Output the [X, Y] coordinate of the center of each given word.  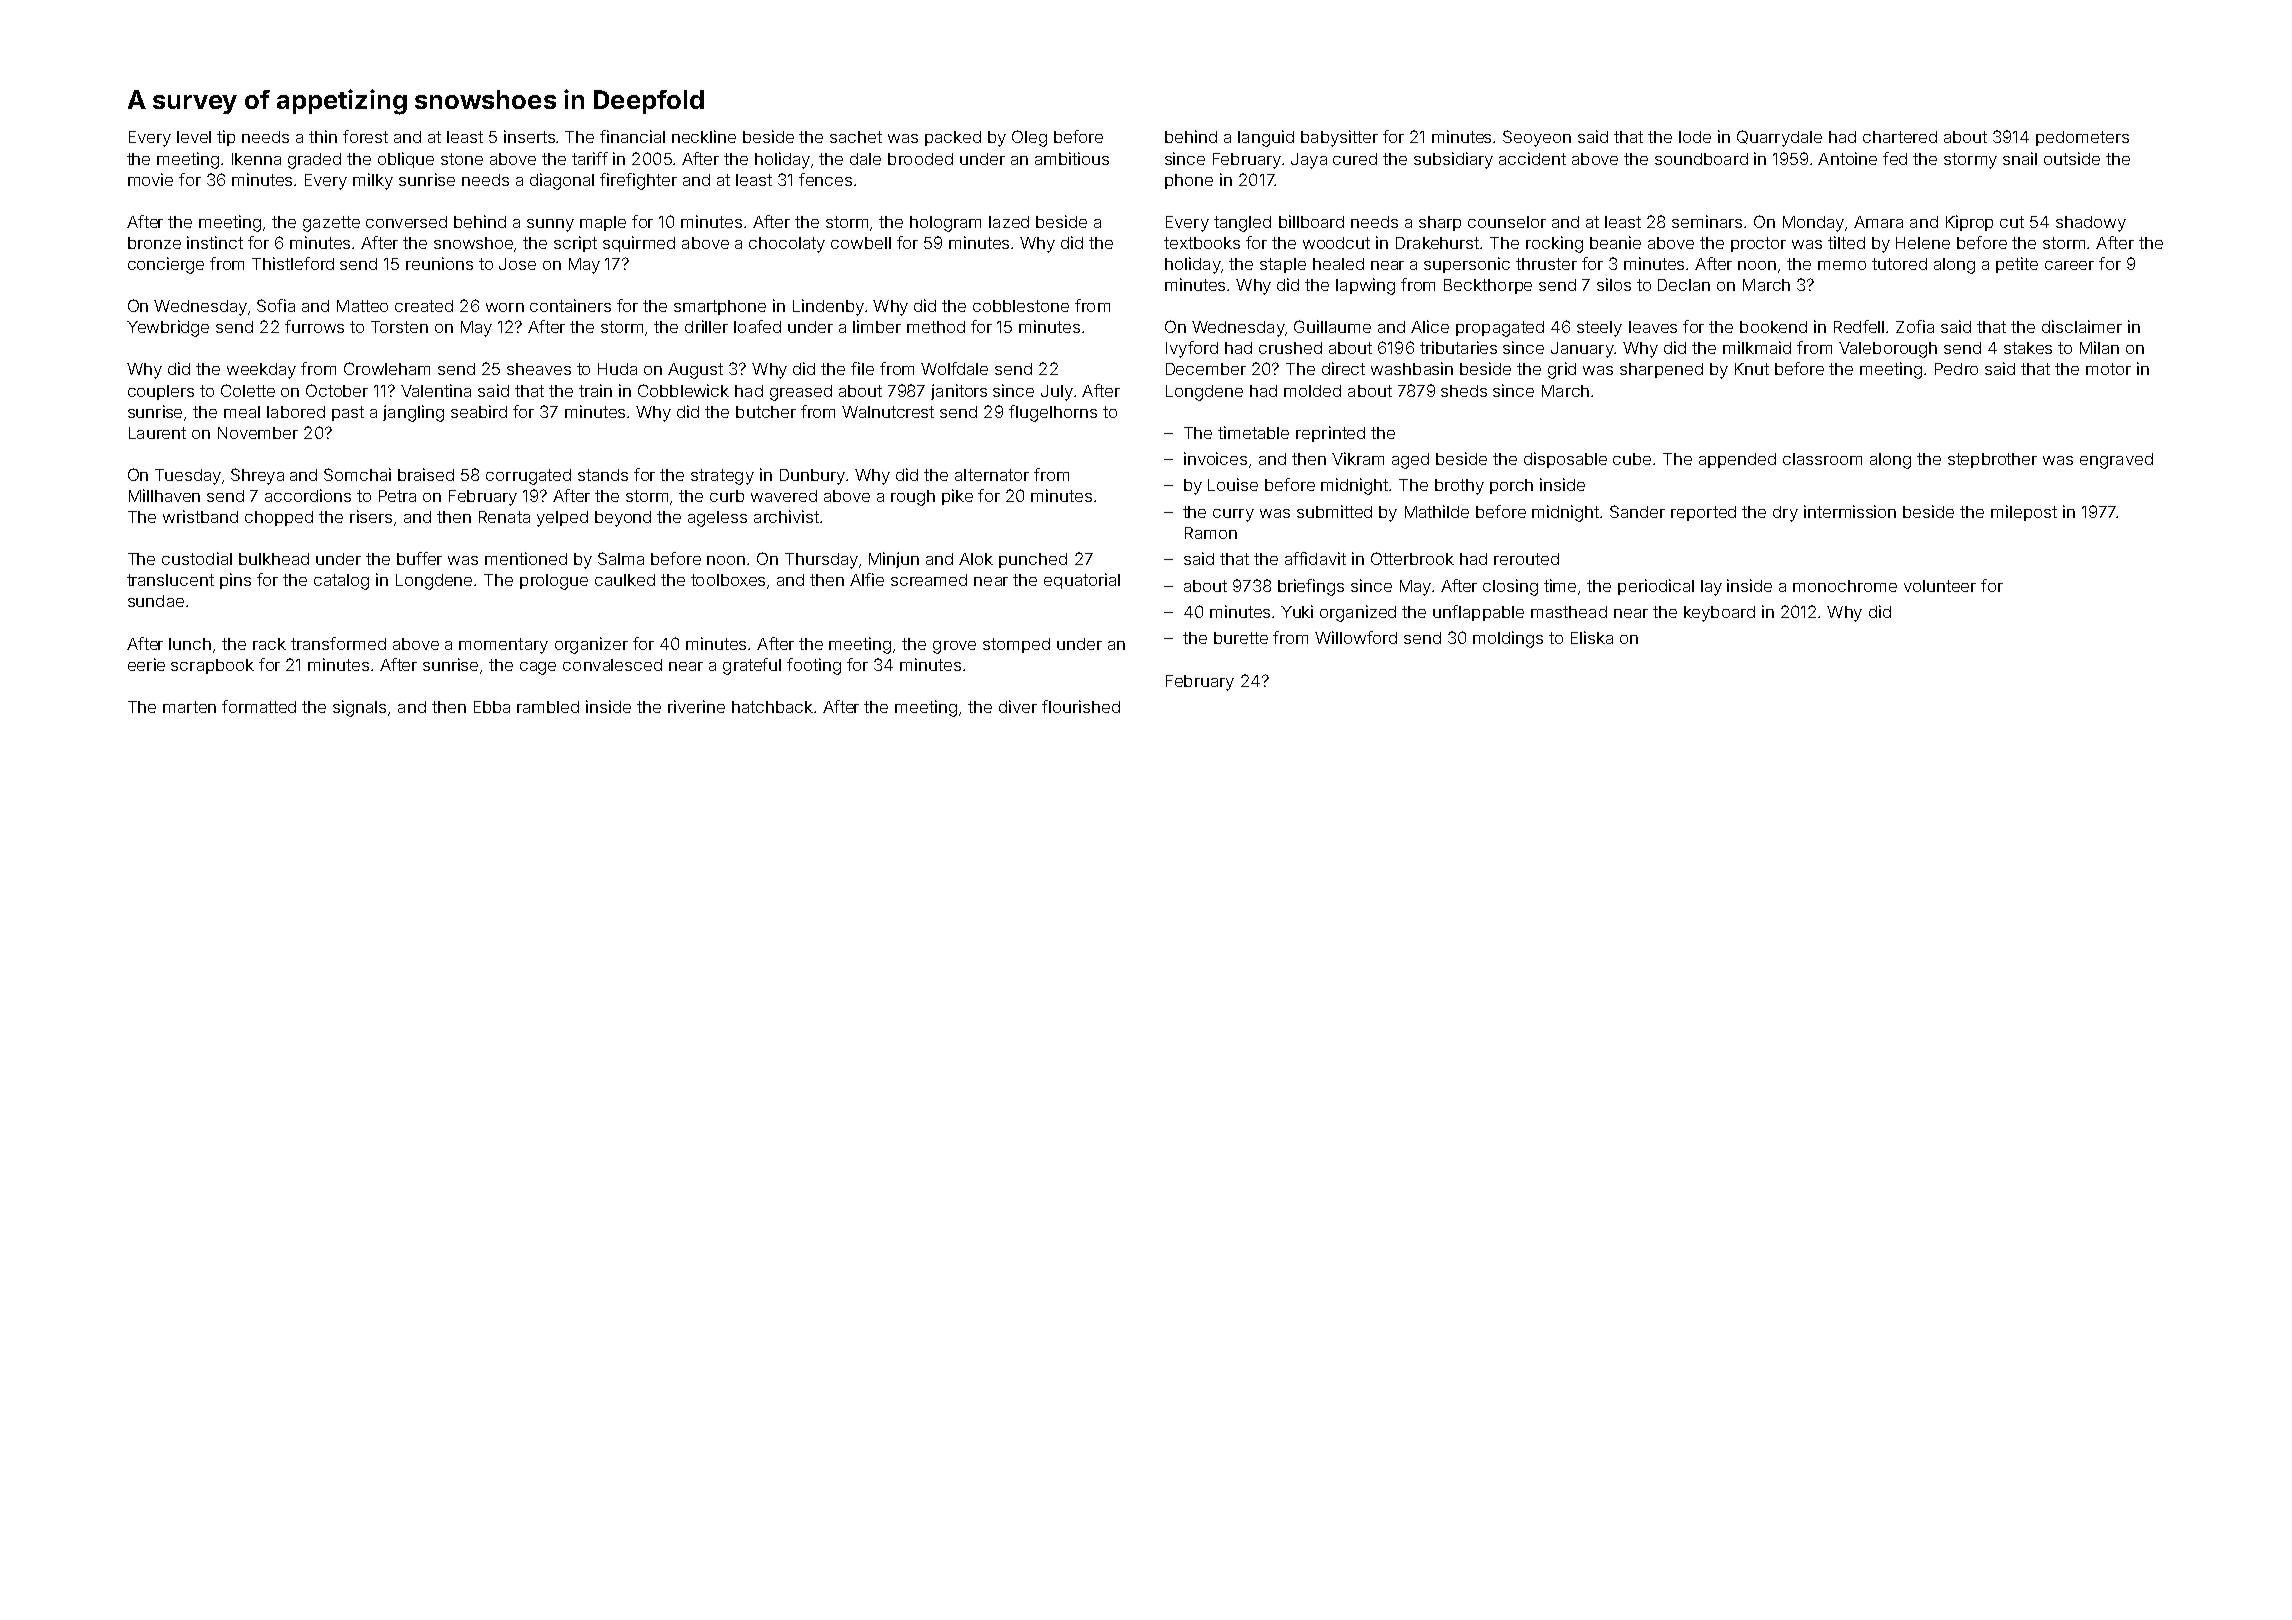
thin [323, 136]
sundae [156, 601]
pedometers [2082, 138]
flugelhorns [1053, 413]
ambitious [1072, 158]
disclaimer [2082, 326]
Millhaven [164, 495]
